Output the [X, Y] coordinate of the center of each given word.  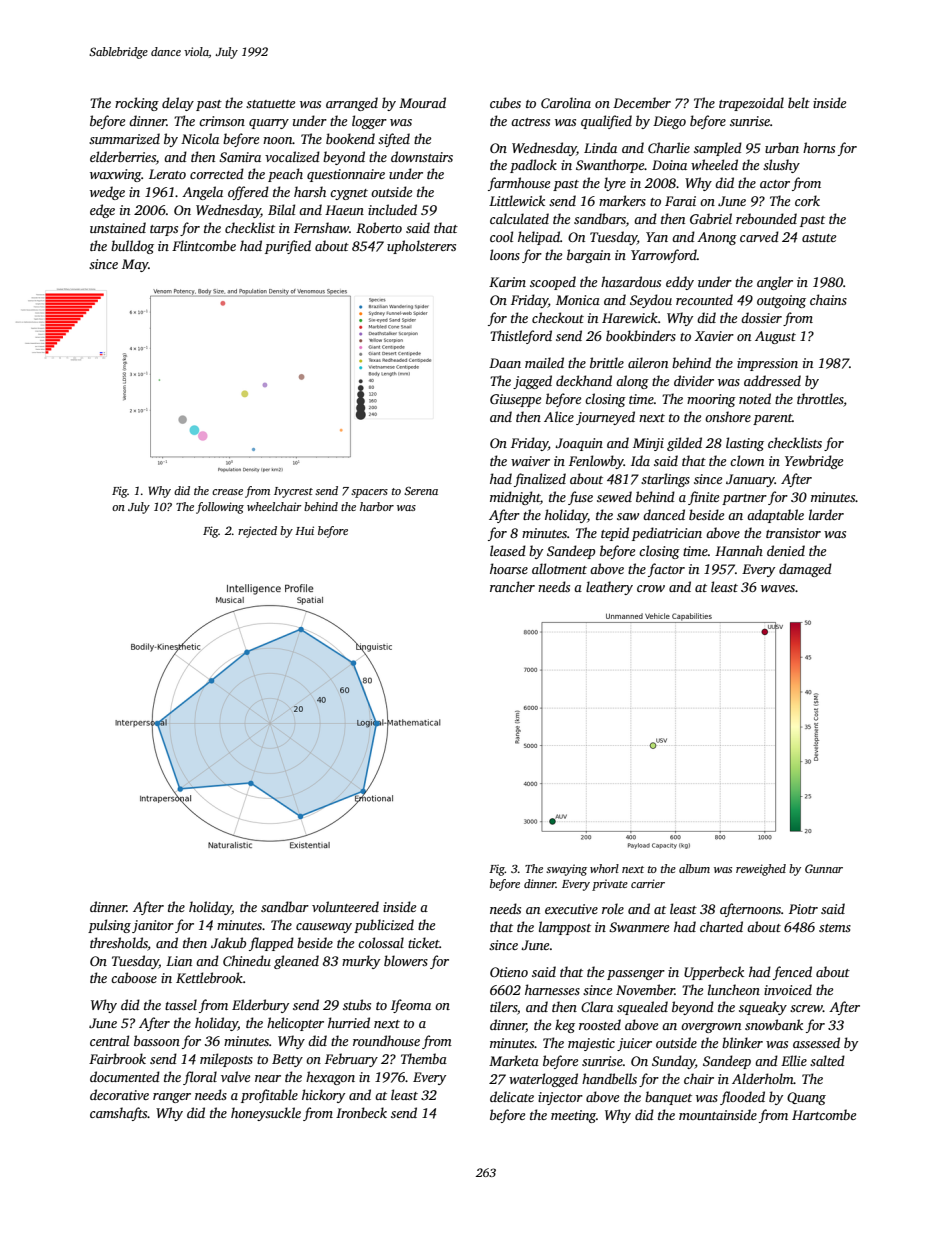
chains [828, 299]
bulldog [132, 247]
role [613, 908]
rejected [257, 532]
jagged [532, 382]
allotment [559, 568]
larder [826, 514]
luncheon [734, 989]
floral [200, 1078]
